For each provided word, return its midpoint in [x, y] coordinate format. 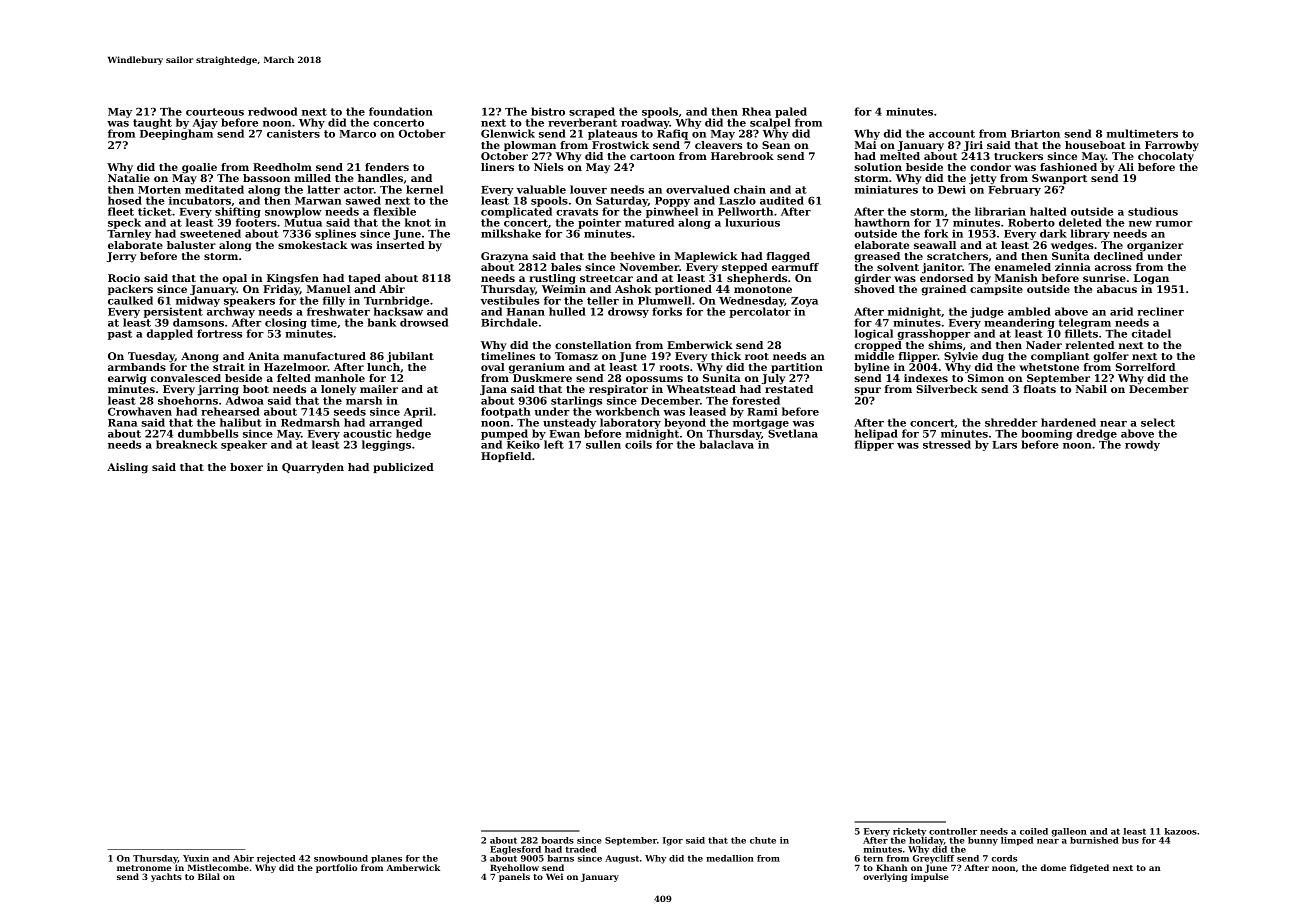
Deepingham [176, 135]
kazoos [1181, 831]
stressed [947, 444]
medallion [730, 858]
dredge [1096, 435]
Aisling [127, 468]
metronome [144, 868]
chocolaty [1166, 157]
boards [557, 840]
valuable [541, 189]
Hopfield [506, 457]
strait [229, 367]
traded [581, 849]
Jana [493, 390]
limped [1017, 841]
